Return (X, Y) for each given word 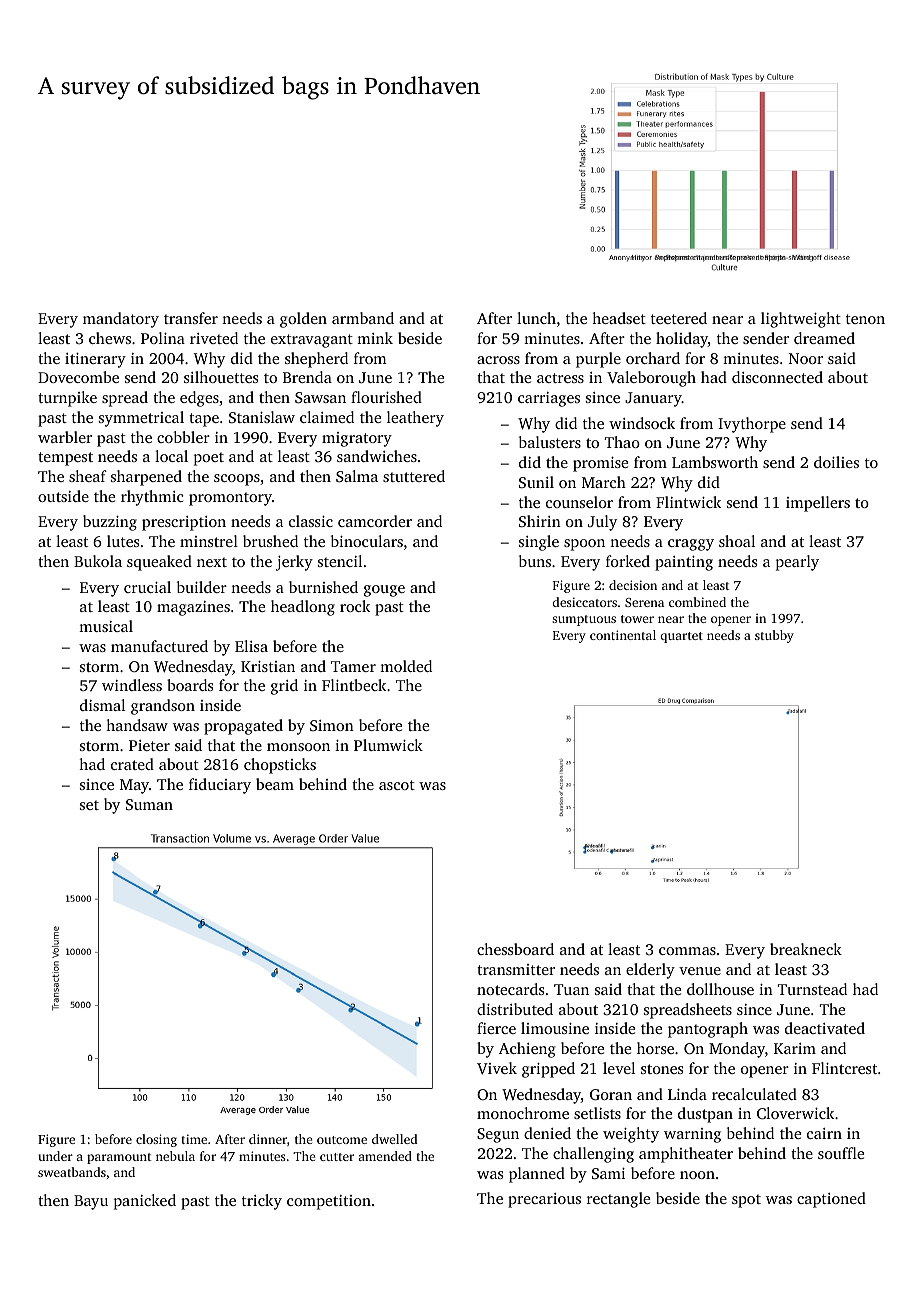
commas (687, 951)
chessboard (515, 949)
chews (110, 338)
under (55, 1156)
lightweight (801, 320)
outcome (342, 1140)
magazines (193, 608)
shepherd (316, 360)
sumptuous (584, 620)
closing (156, 1140)
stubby (774, 636)
